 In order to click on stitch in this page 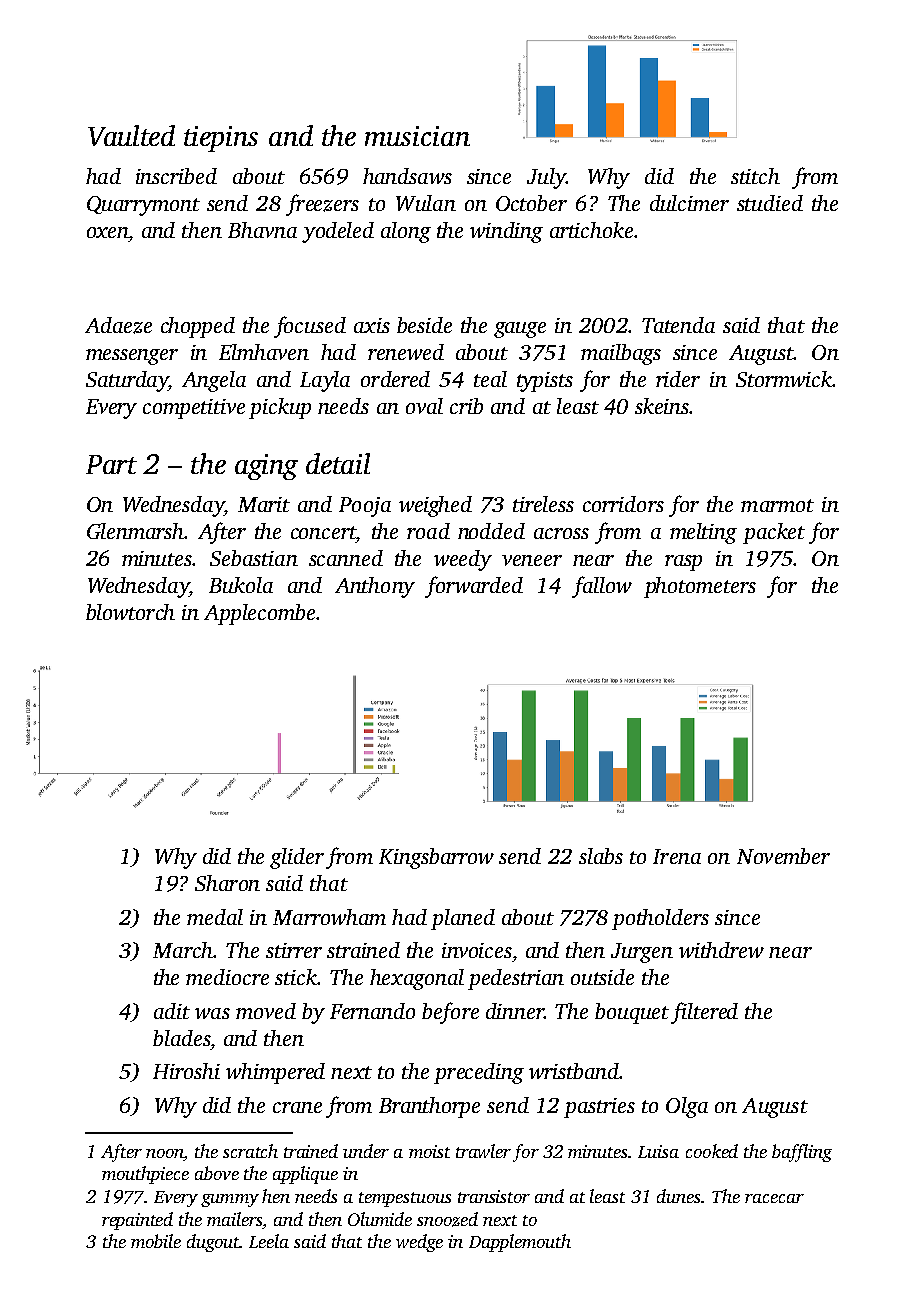, I will do `click(755, 176)`.
